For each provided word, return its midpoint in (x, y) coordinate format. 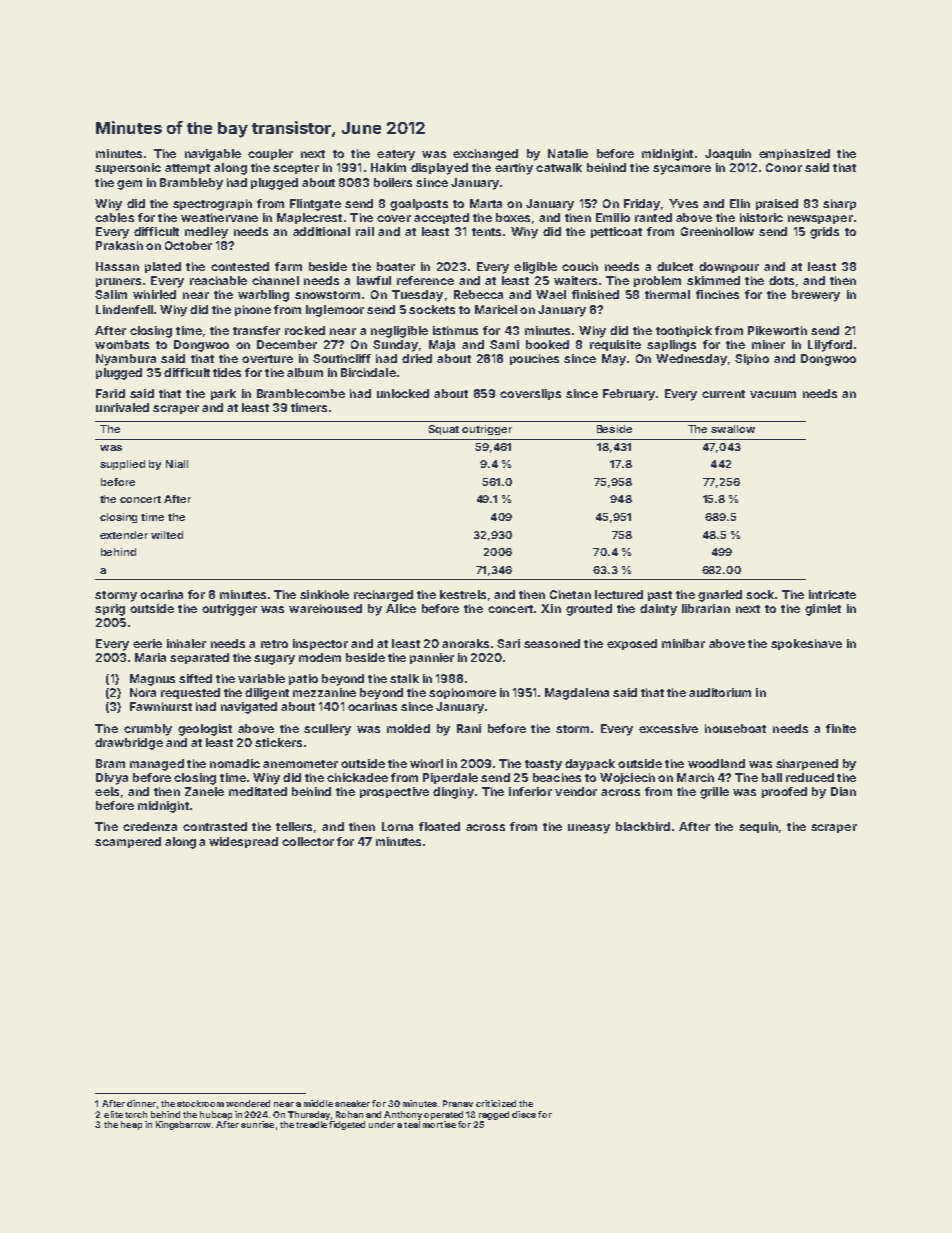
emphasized (794, 154)
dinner (141, 1103)
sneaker (352, 1103)
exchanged (485, 155)
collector (308, 841)
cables (114, 217)
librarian (706, 608)
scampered (128, 842)
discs (524, 1114)
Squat (443, 430)
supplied (122, 465)
